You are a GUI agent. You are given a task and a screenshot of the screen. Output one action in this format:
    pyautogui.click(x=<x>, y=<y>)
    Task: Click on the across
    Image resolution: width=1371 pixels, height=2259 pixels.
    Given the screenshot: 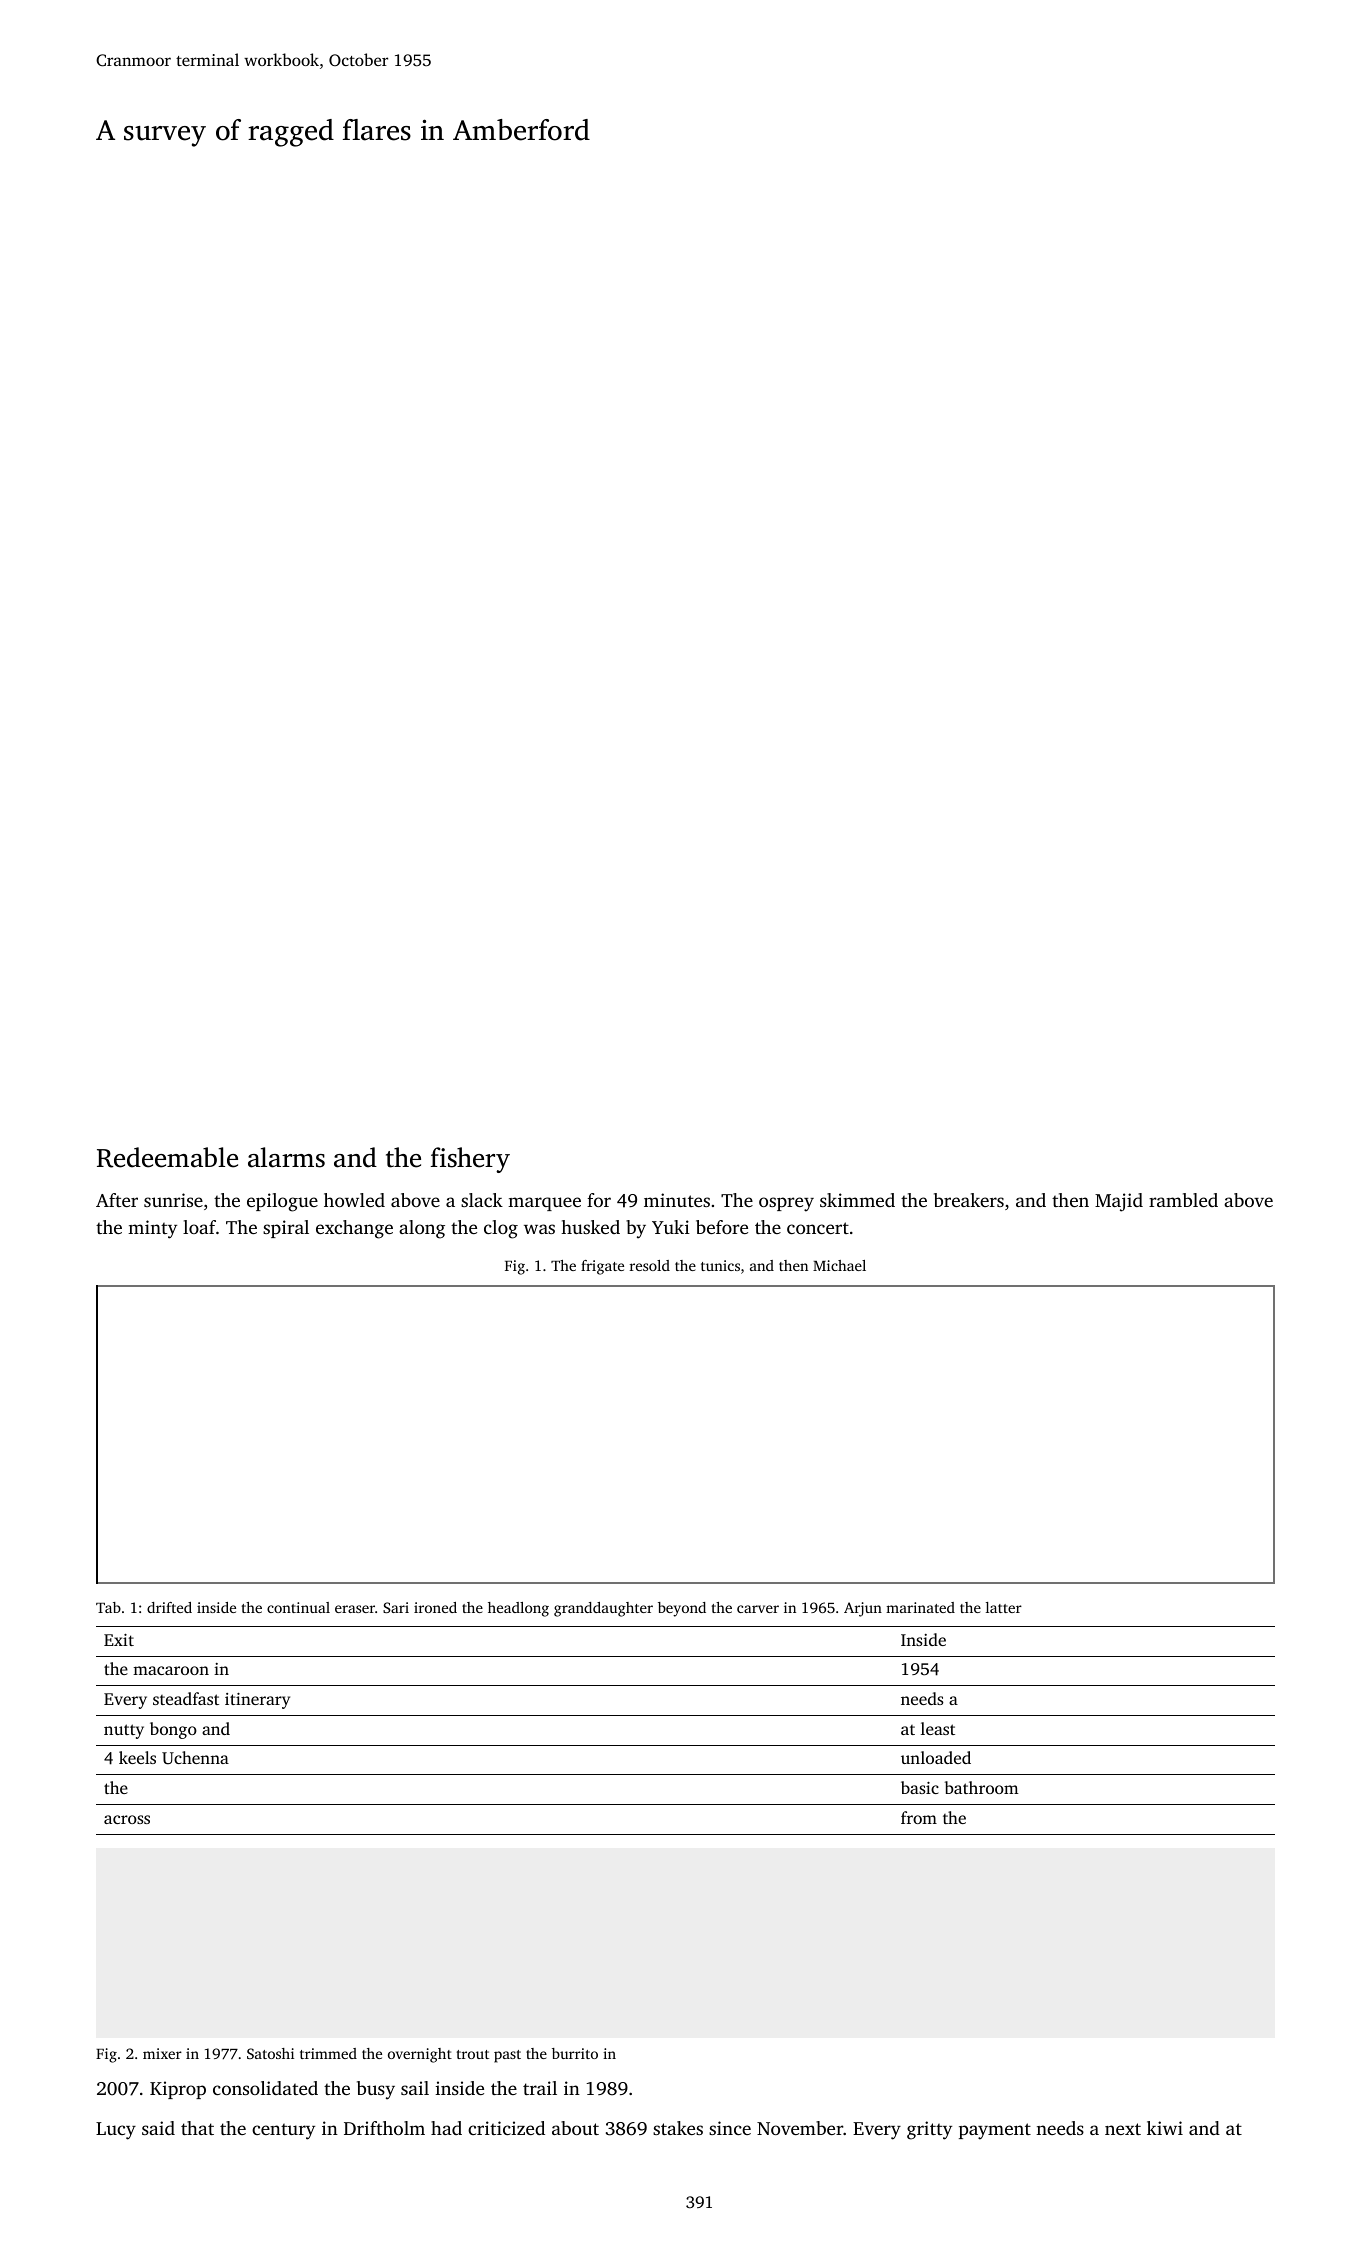 What is the action you would take?
    pyautogui.click(x=127, y=1819)
